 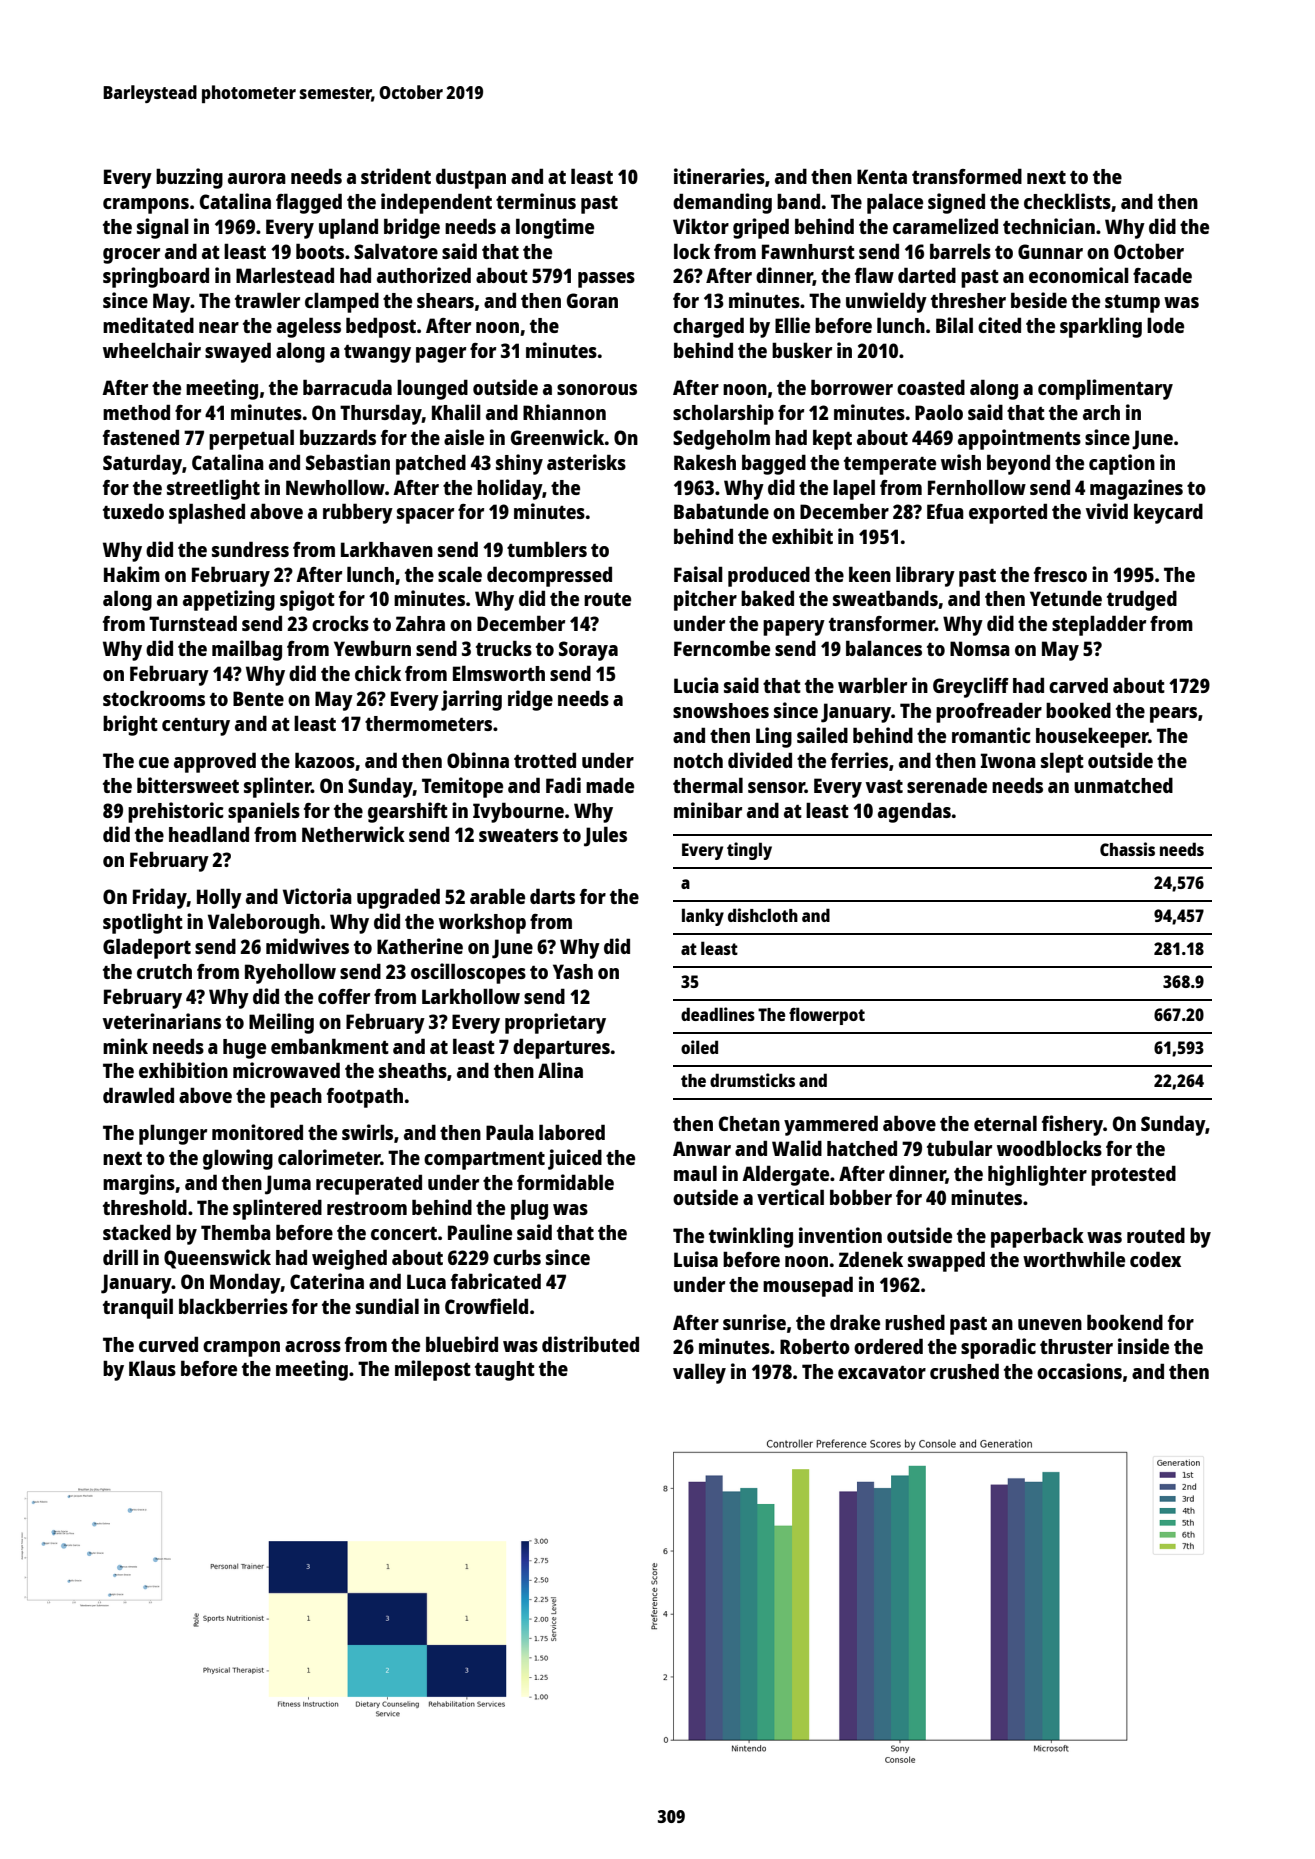 What do you see at coordinates (1122, 464) in the document?
I see `caption` at bounding box center [1122, 464].
